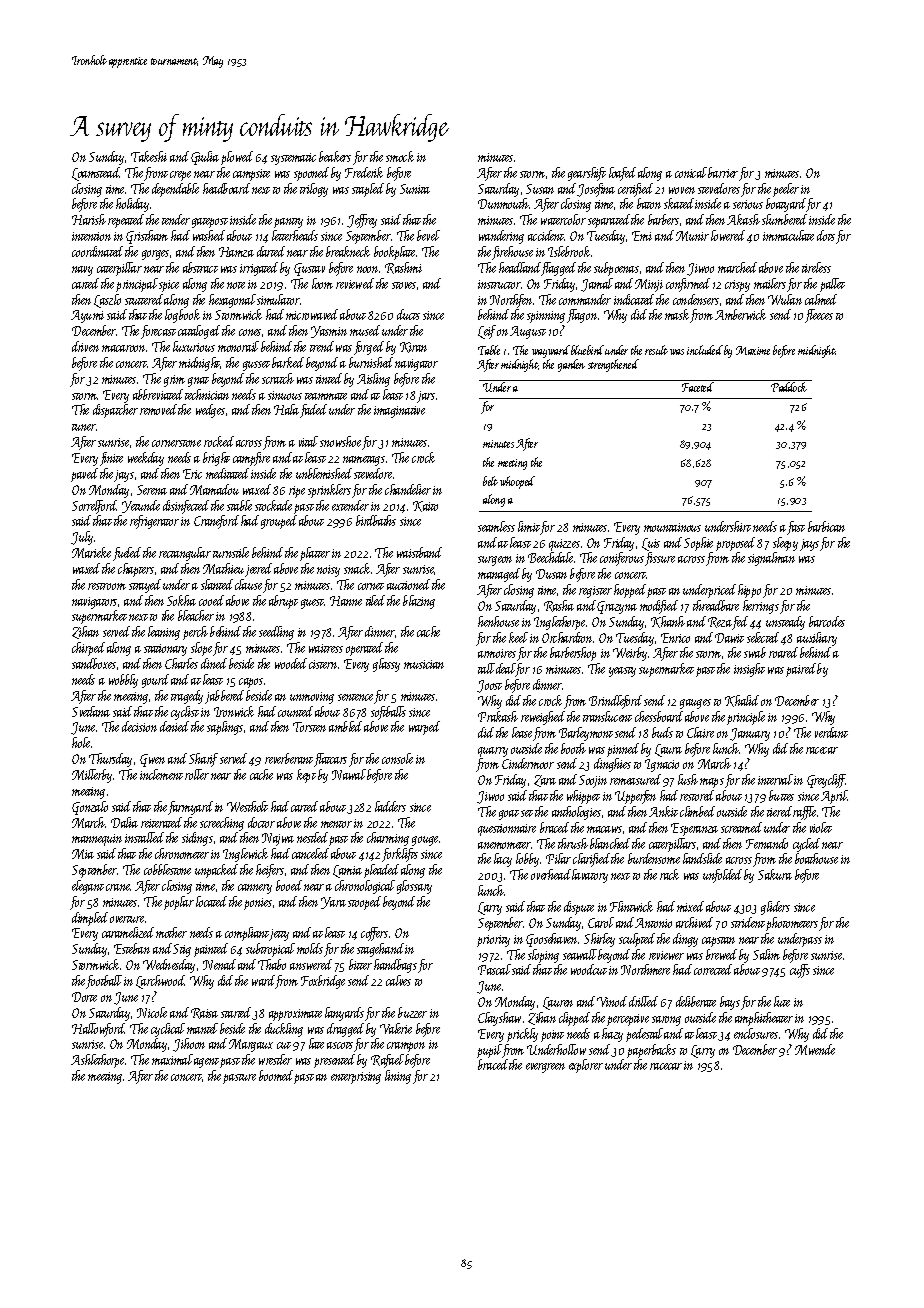  I want to click on August, so click(528, 332).
